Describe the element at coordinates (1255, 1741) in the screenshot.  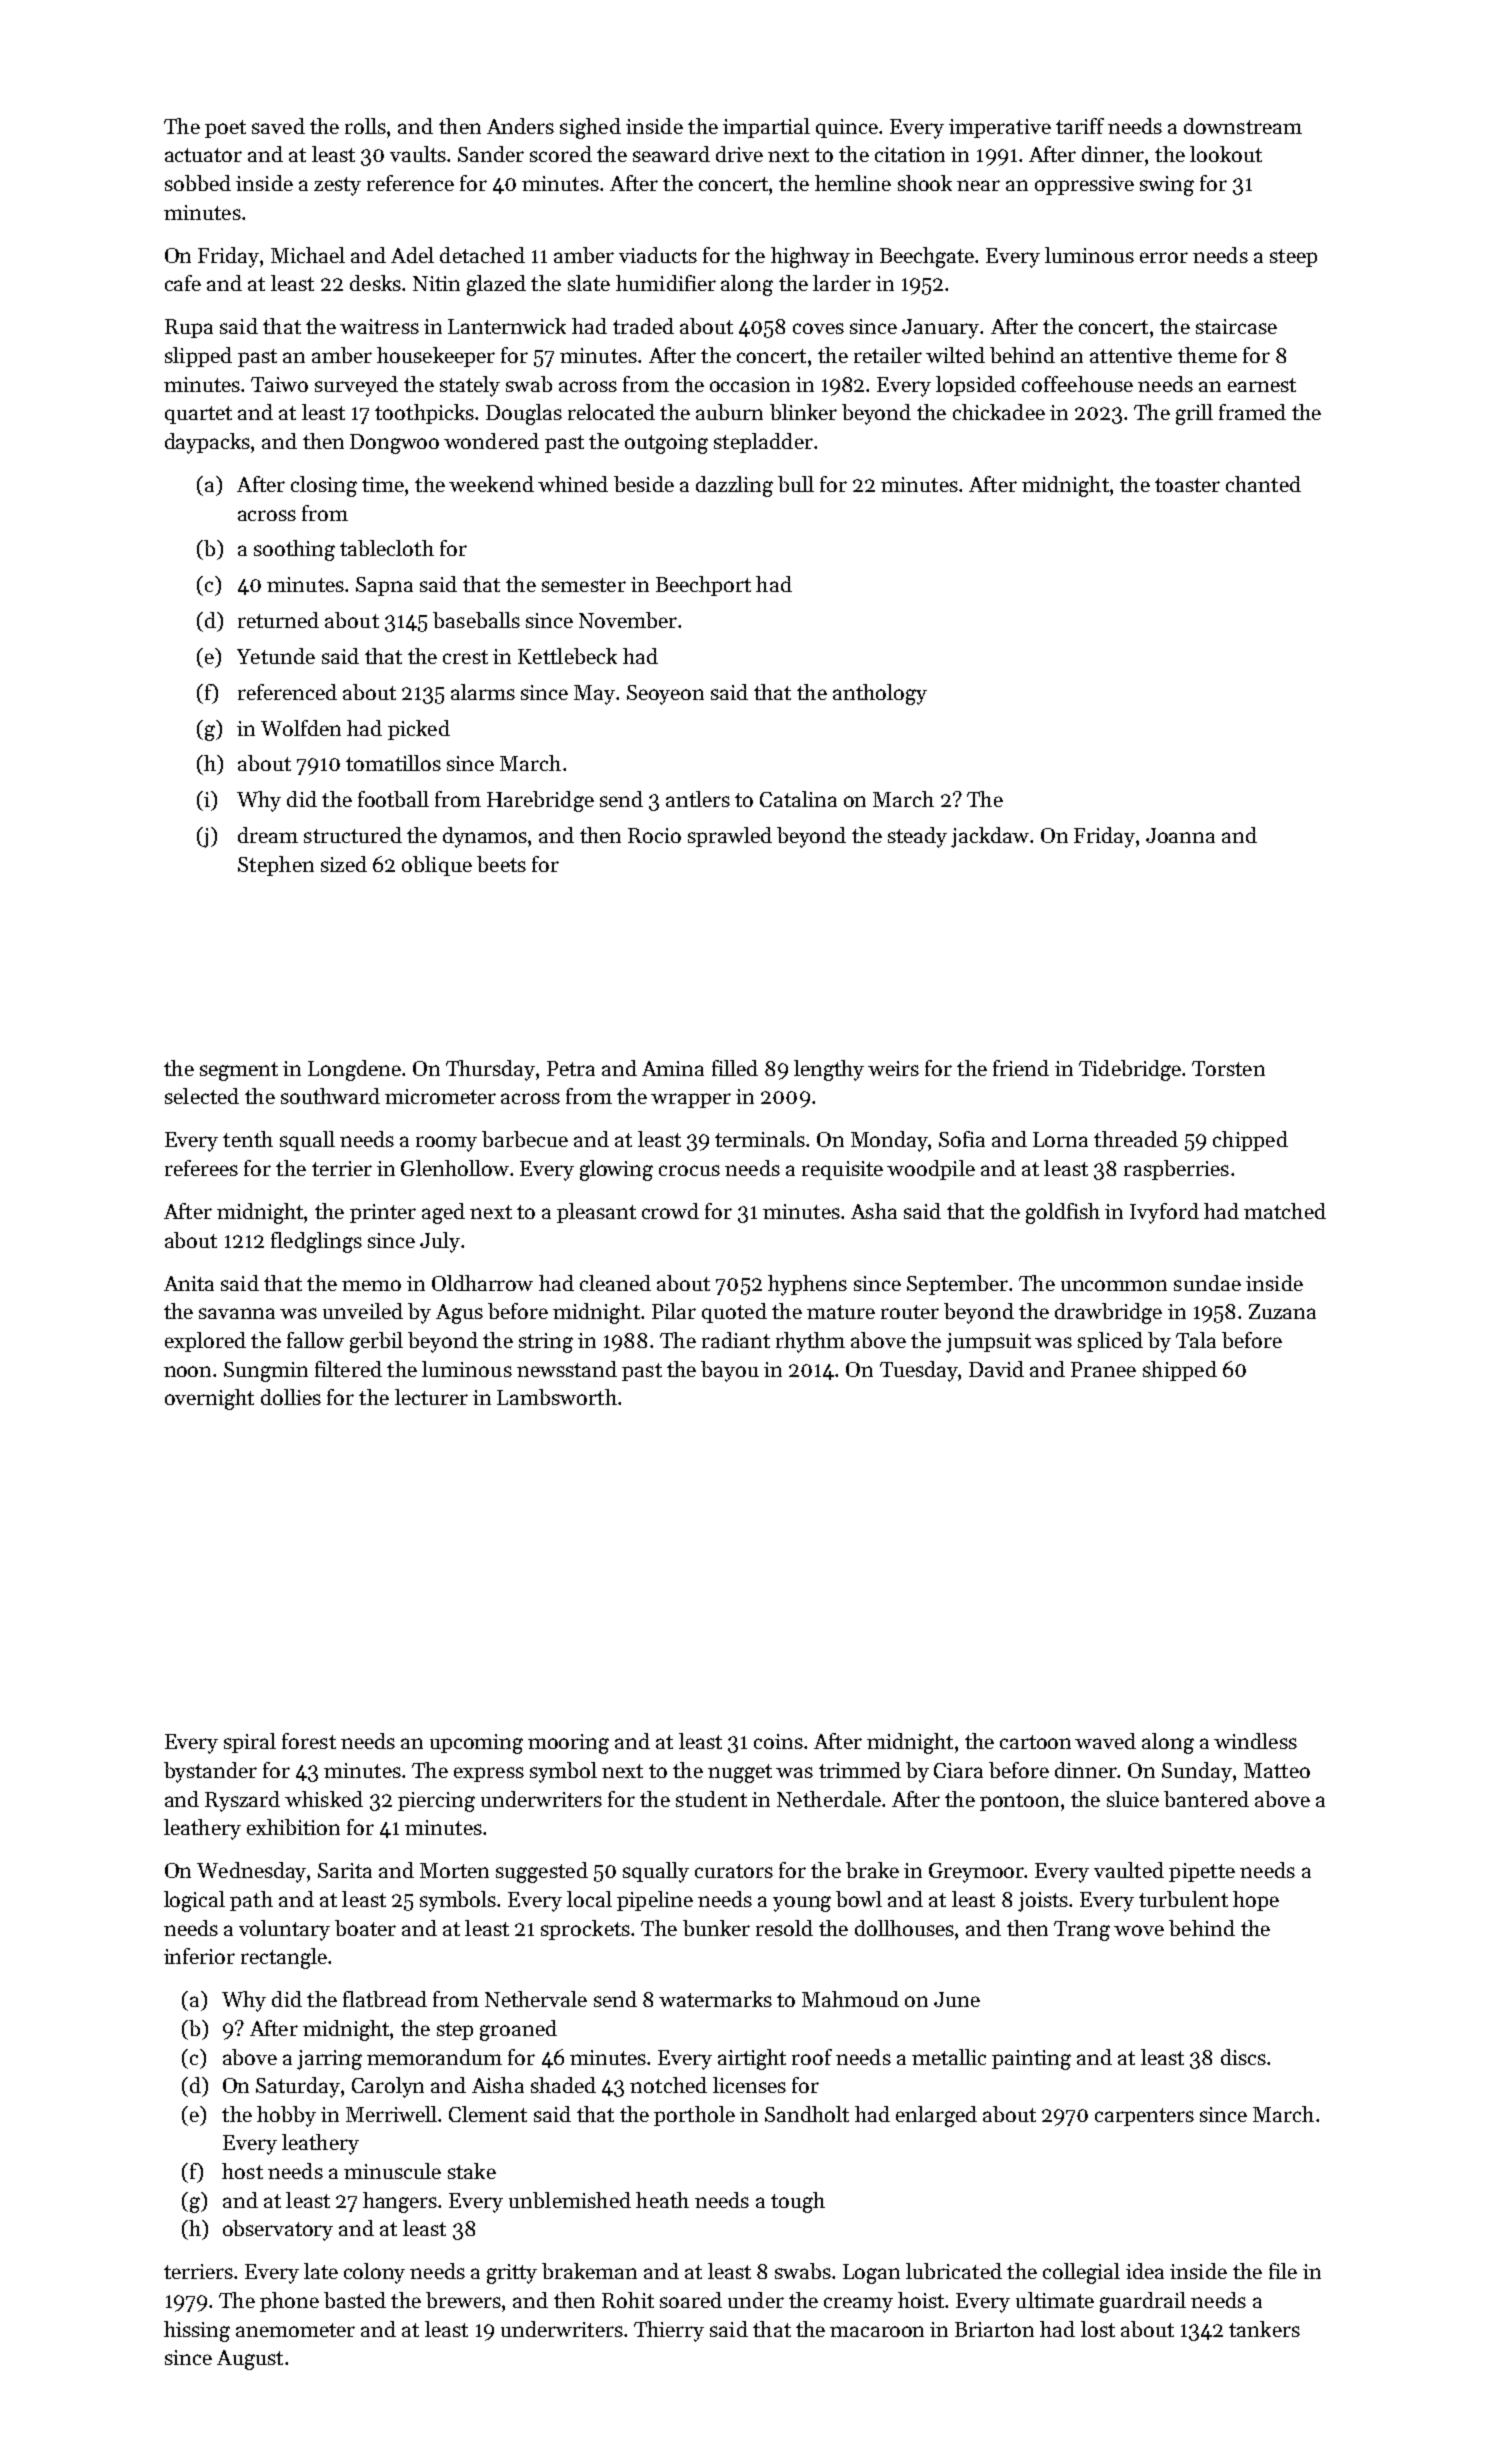
I see `windless` at that location.
